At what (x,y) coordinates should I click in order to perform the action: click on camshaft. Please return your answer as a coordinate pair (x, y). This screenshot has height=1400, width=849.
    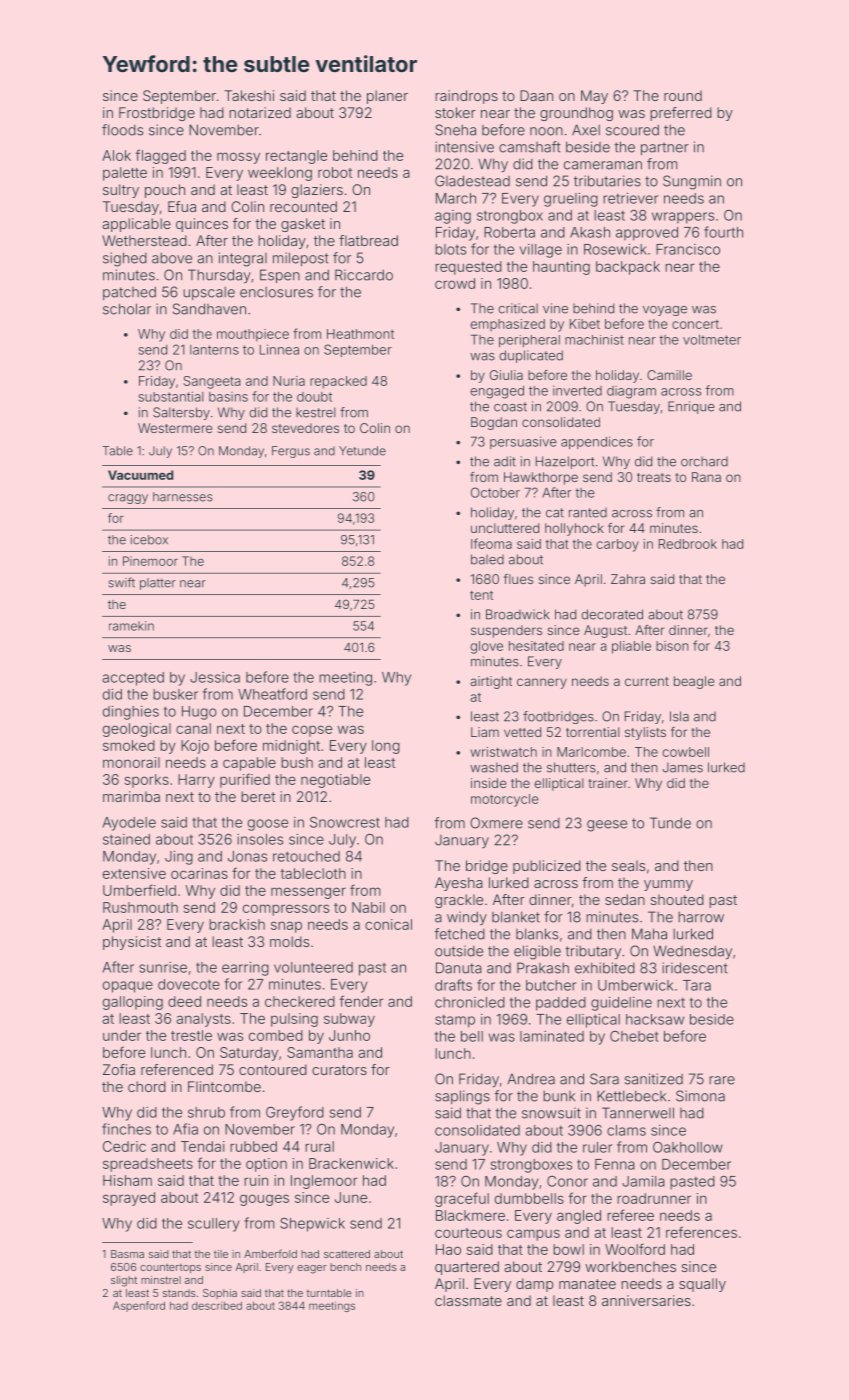
    Looking at the image, I should click on (530, 147).
